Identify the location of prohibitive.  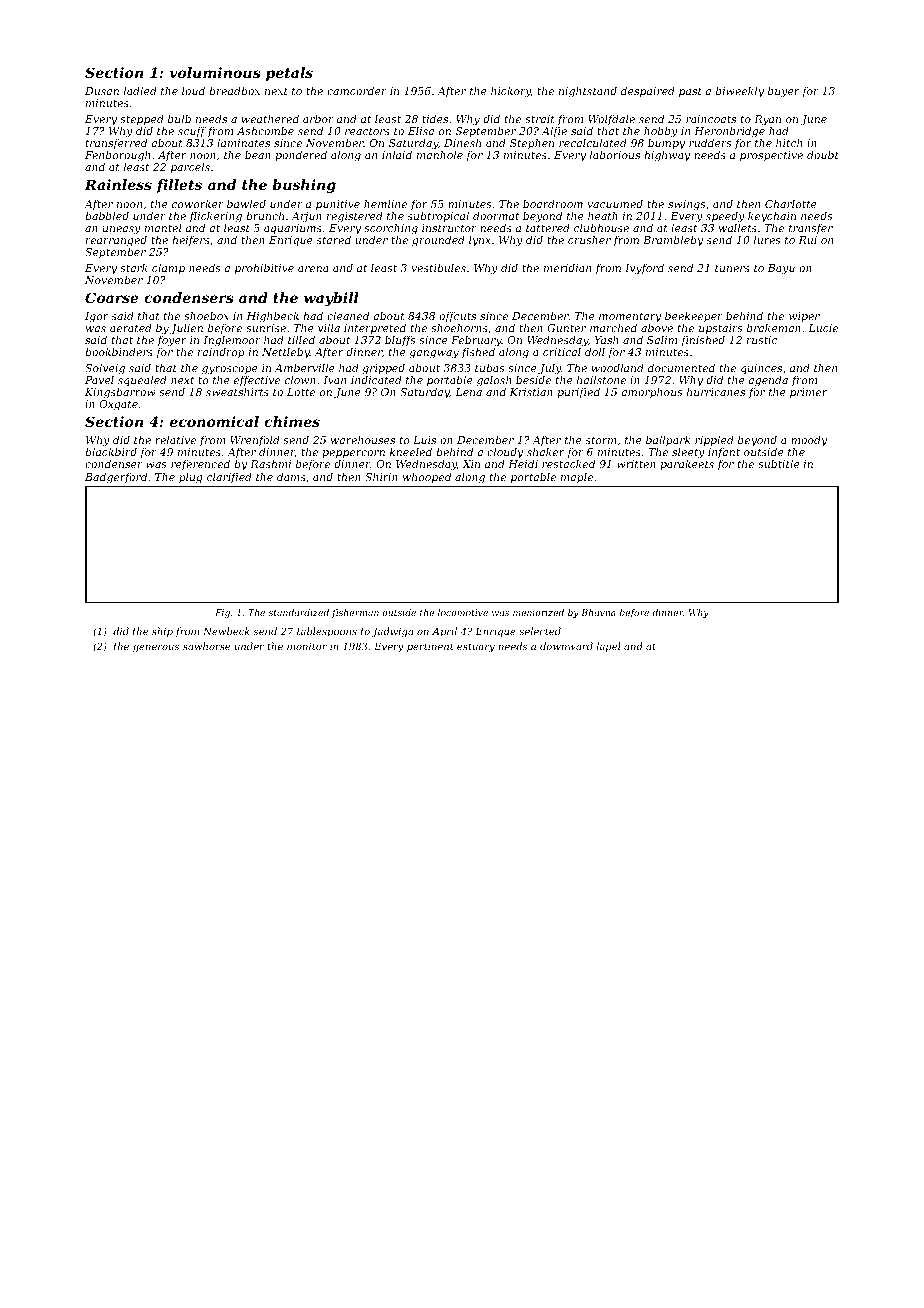
(264, 268).
